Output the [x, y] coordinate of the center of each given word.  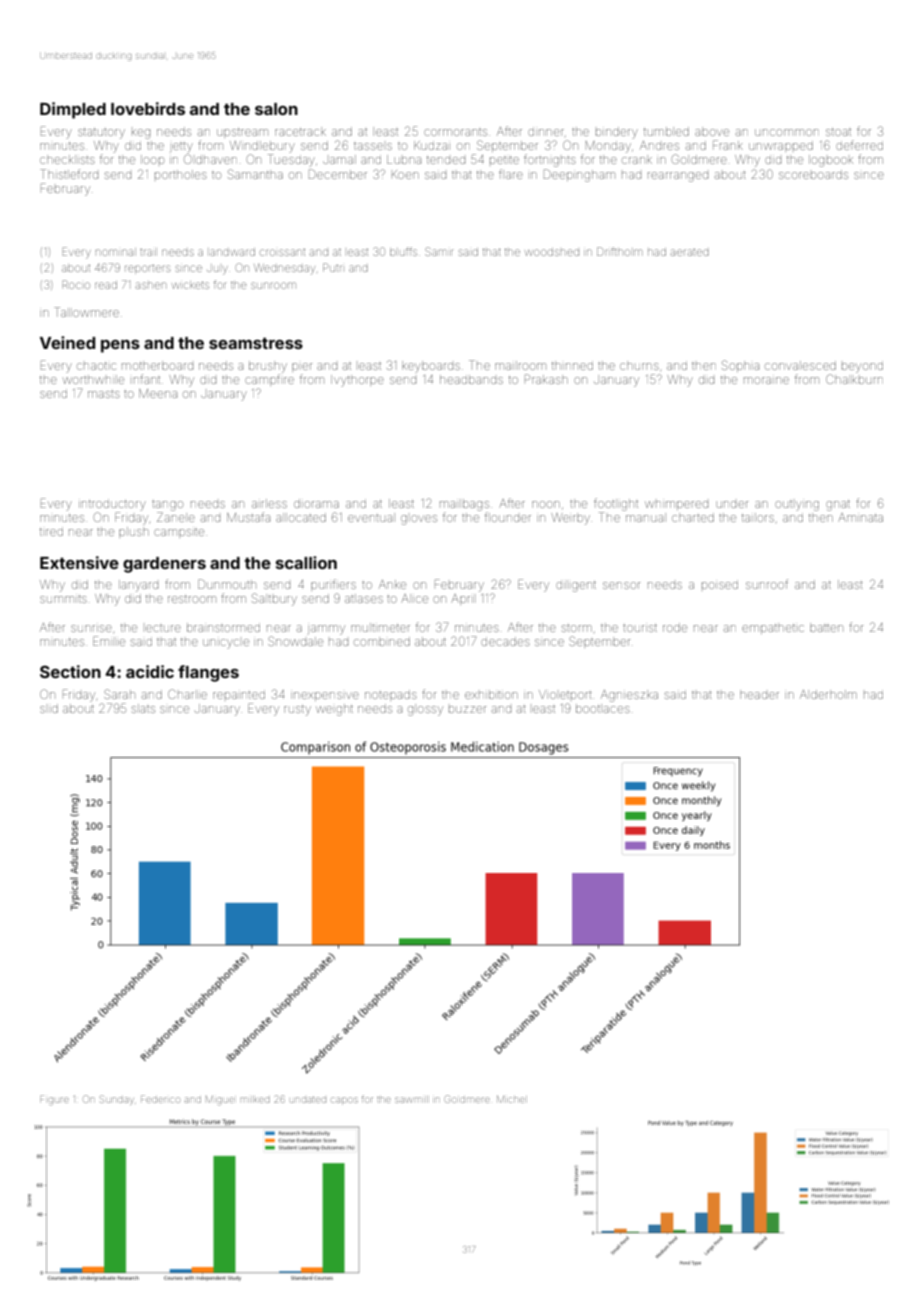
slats [143, 708]
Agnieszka [629, 696]
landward [232, 252]
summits [63, 599]
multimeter [380, 627]
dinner [546, 132]
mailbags [464, 505]
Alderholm [828, 694]
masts [104, 394]
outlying [797, 506]
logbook [831, 161]
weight [334, 710]
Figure [54, 1100]
